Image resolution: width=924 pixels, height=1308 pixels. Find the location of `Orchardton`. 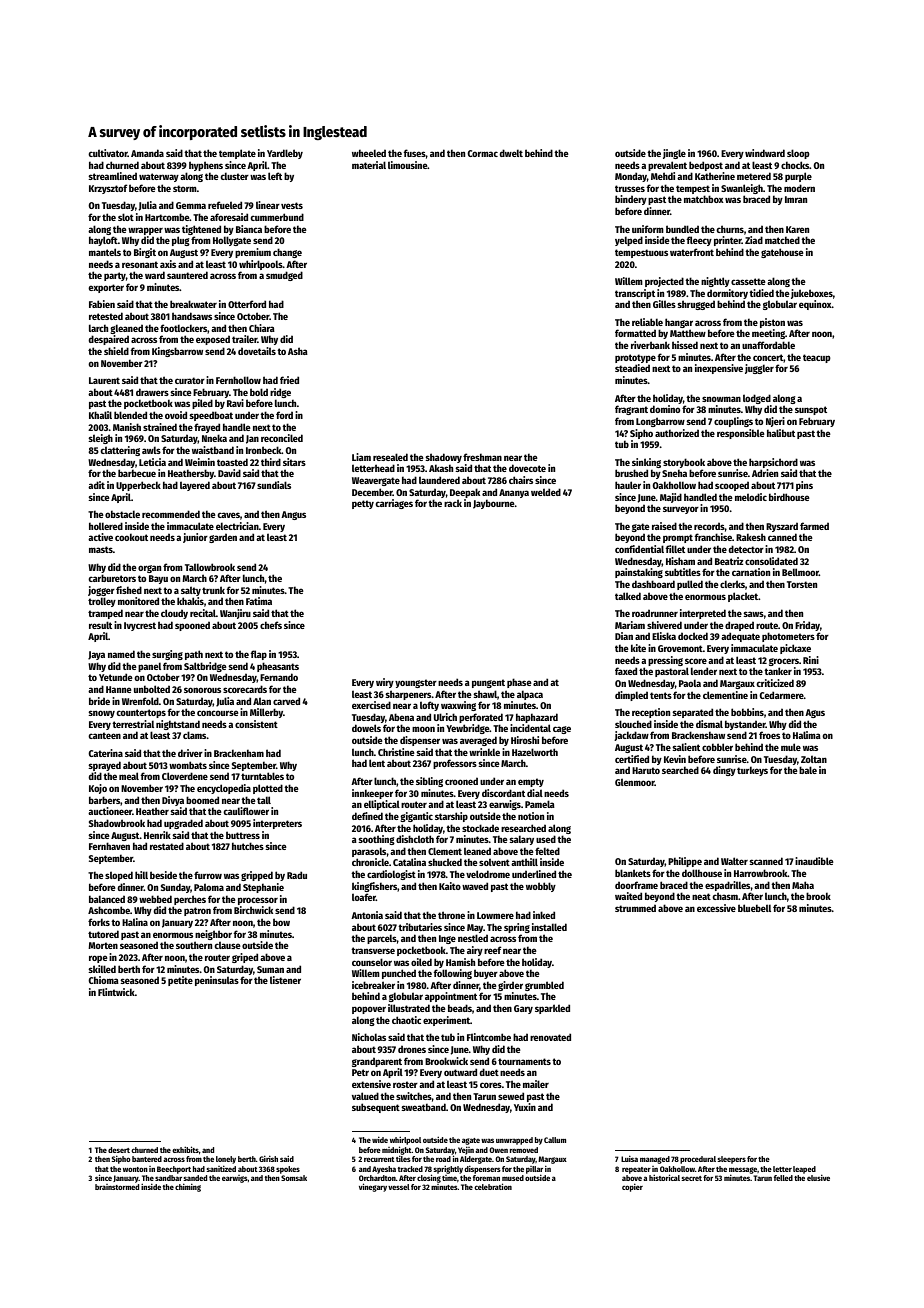

Orchardton is located at coordinates (377, 1178).
